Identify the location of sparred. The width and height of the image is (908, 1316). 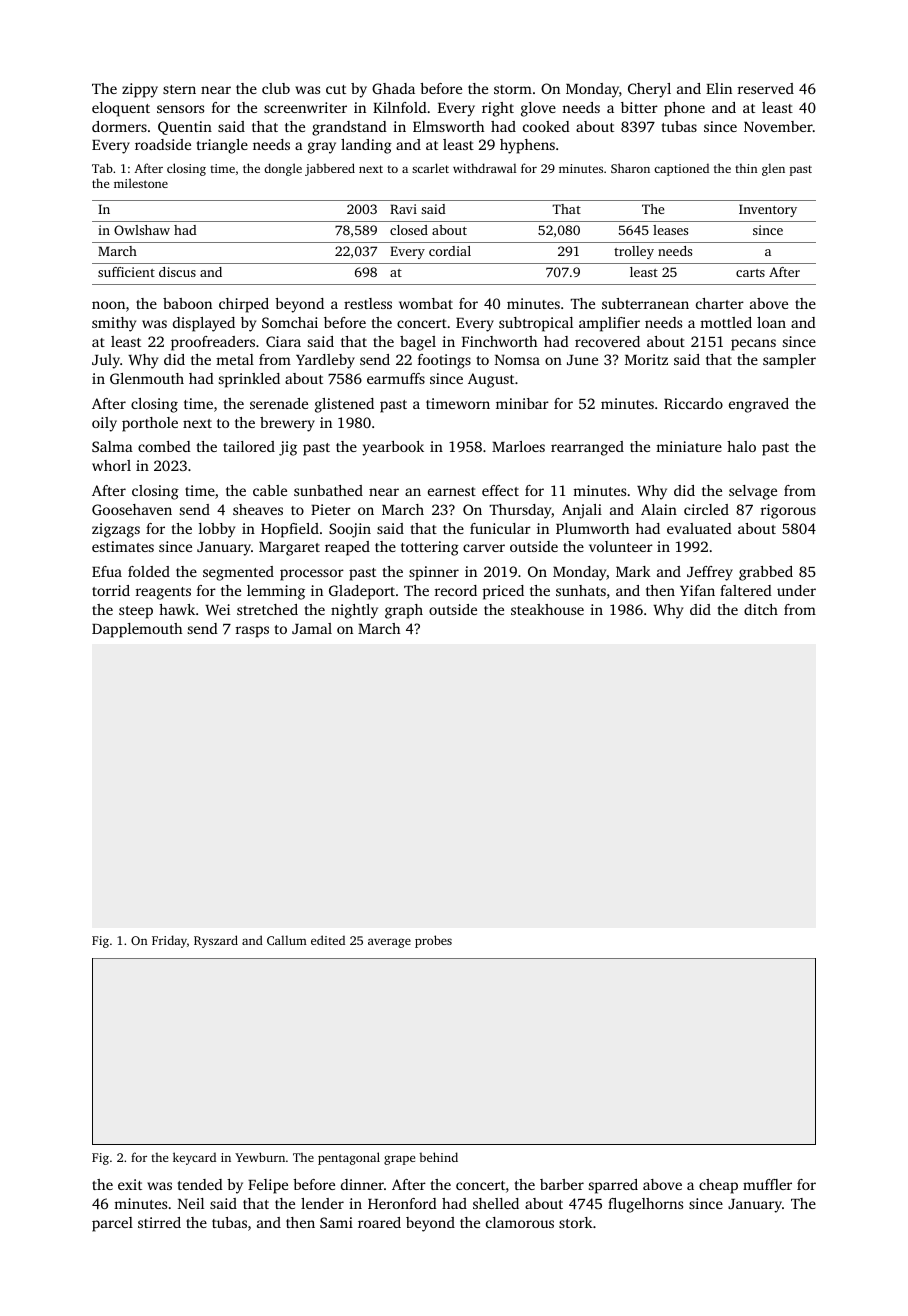
(613, 1186).
